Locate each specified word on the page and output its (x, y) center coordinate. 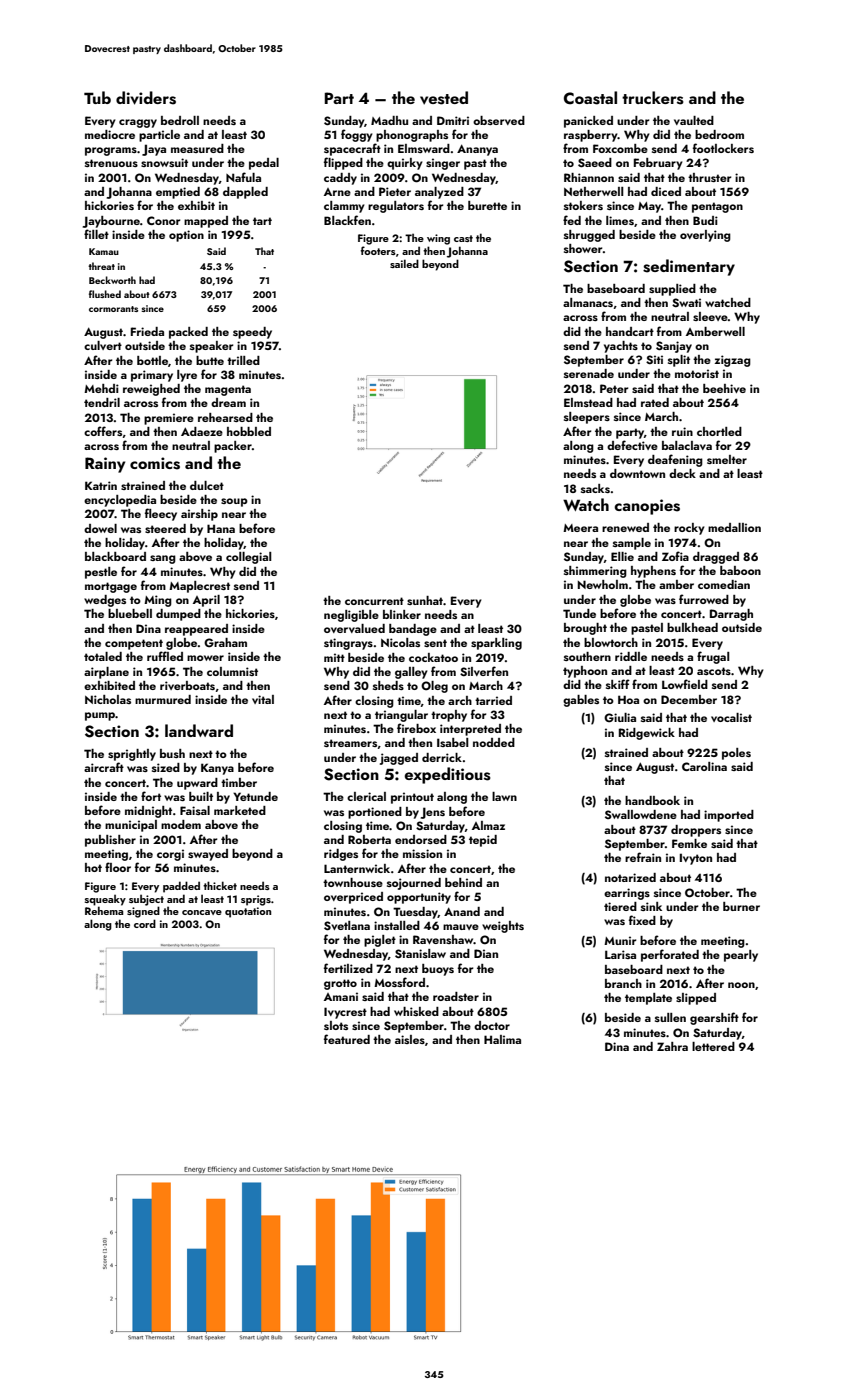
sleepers (587, 418)
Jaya (154, 150)
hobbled (249, 431)
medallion (734, 527)
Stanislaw (420, 954)
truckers (653, 98)
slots (336, 1025)
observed (499, 120)
